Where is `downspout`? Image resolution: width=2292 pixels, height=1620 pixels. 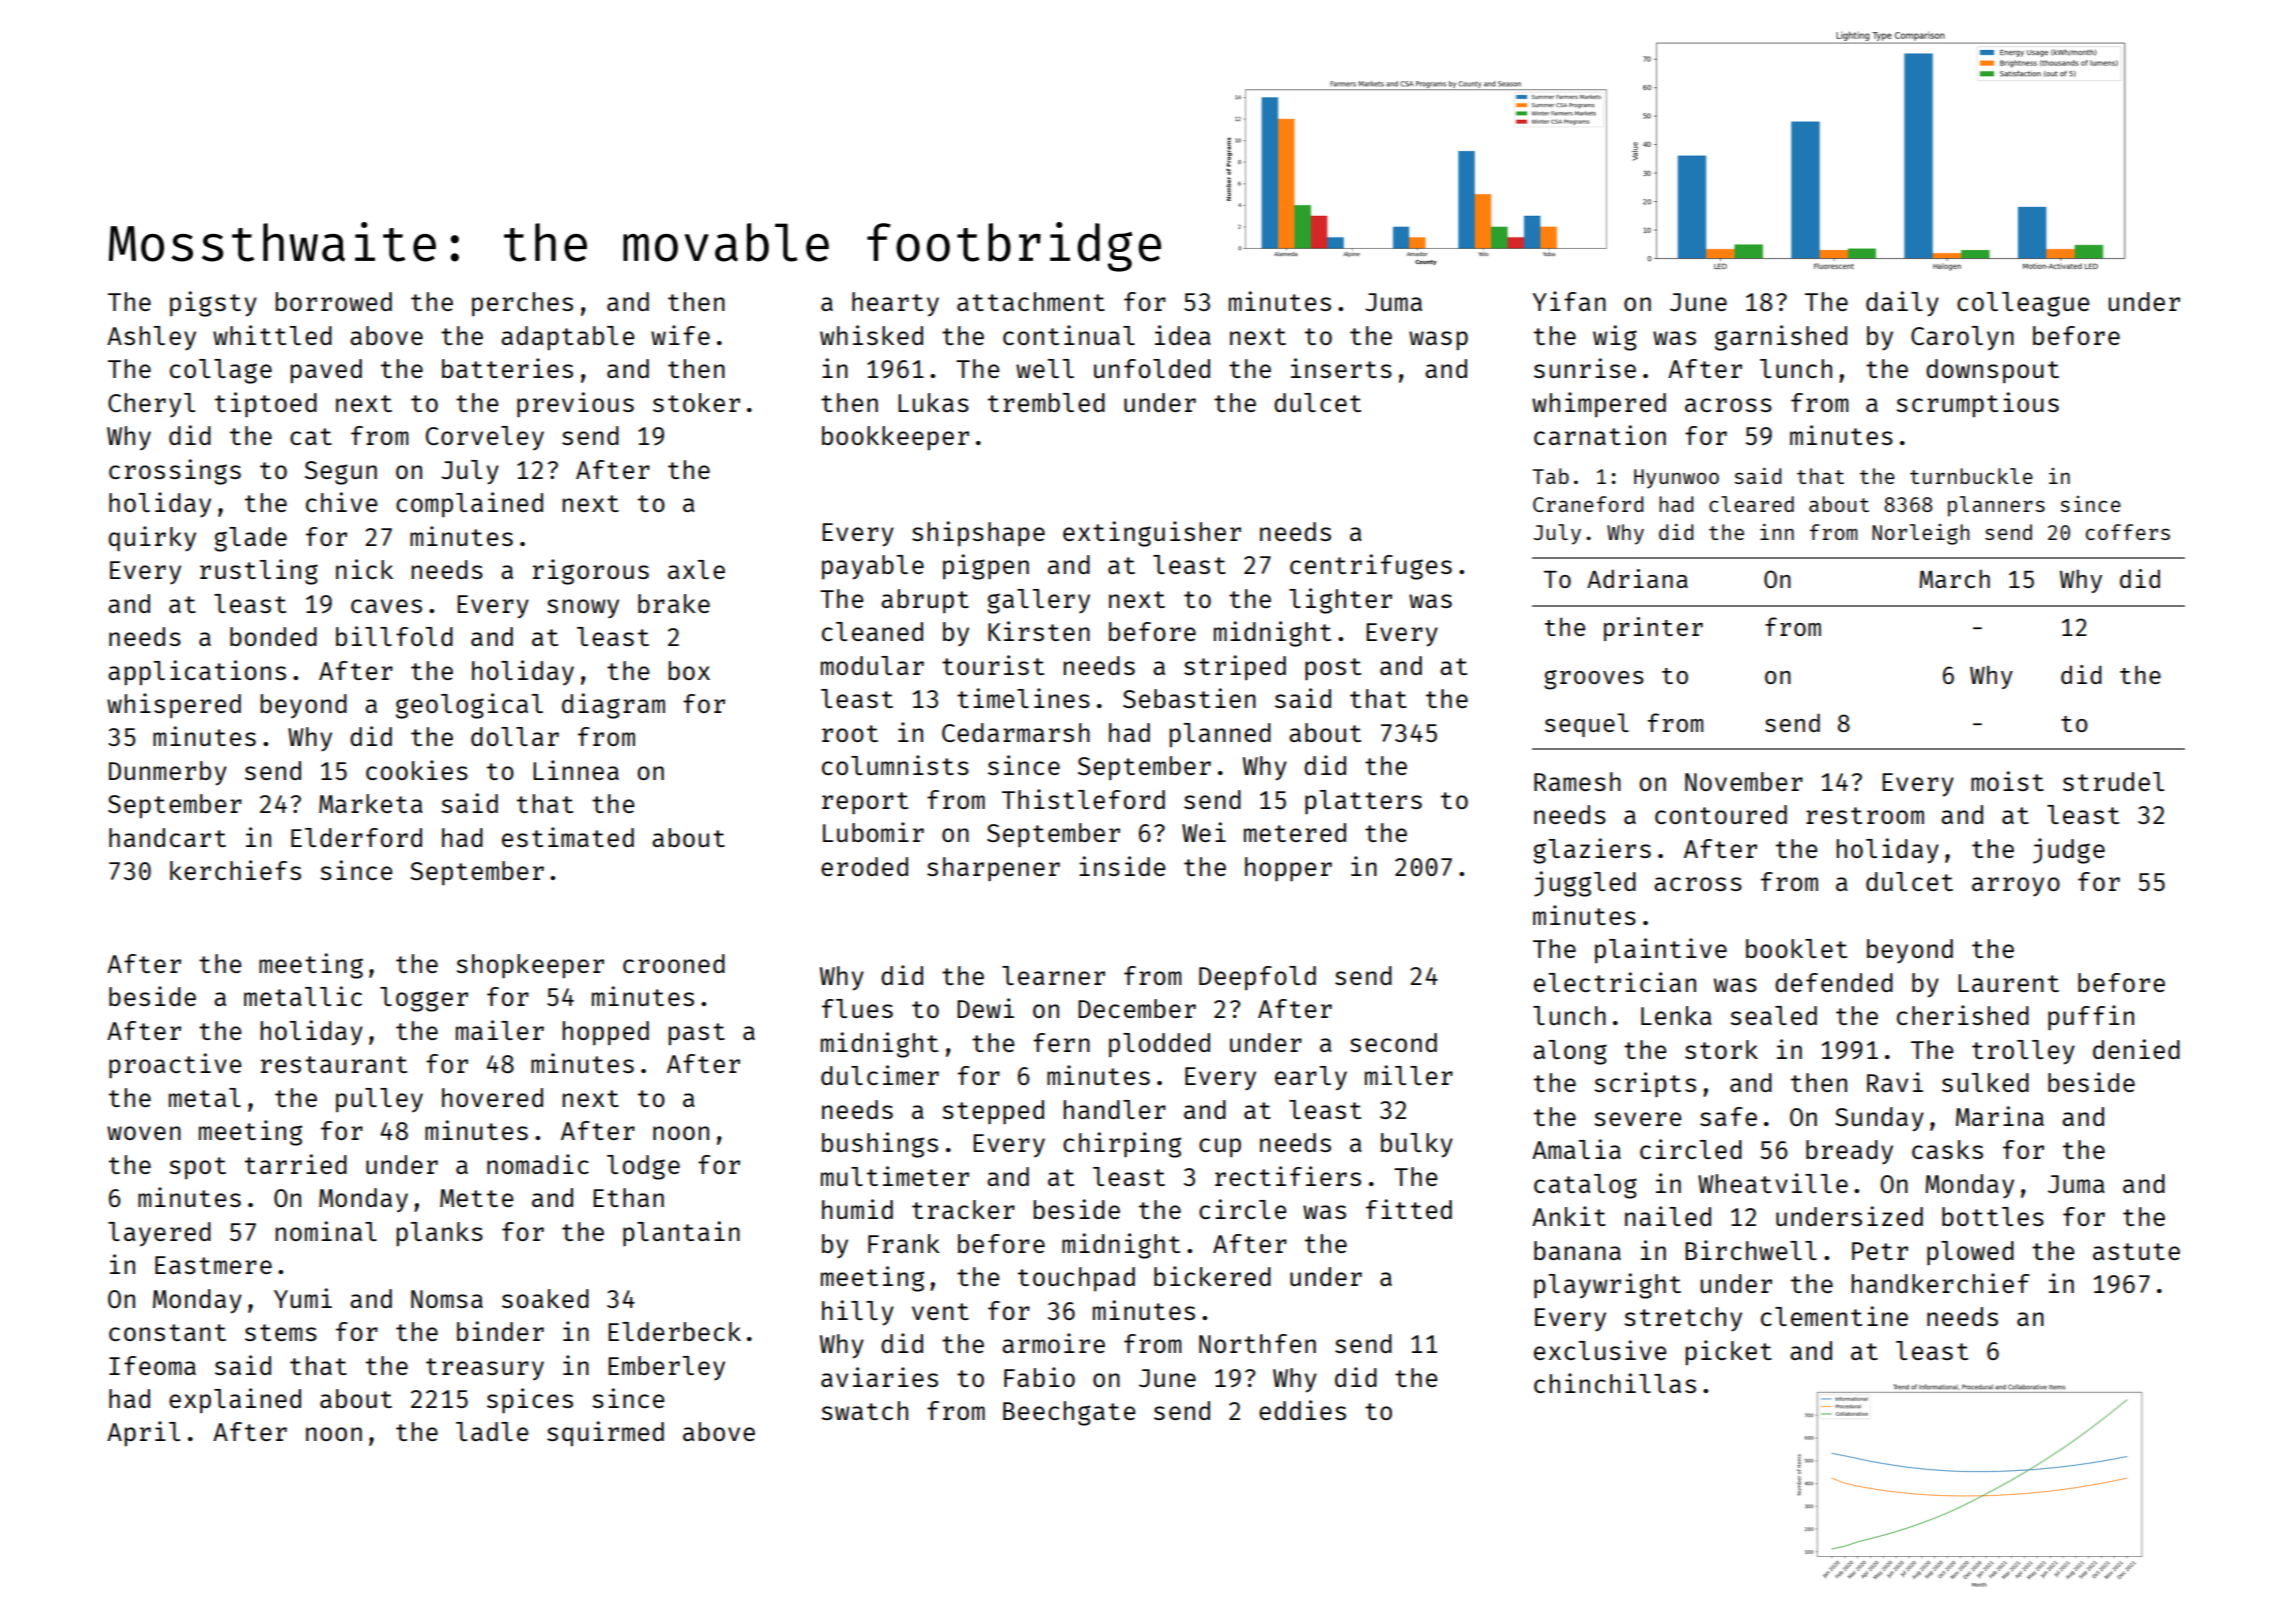
downspout is located at coordinates (1992, 371).
